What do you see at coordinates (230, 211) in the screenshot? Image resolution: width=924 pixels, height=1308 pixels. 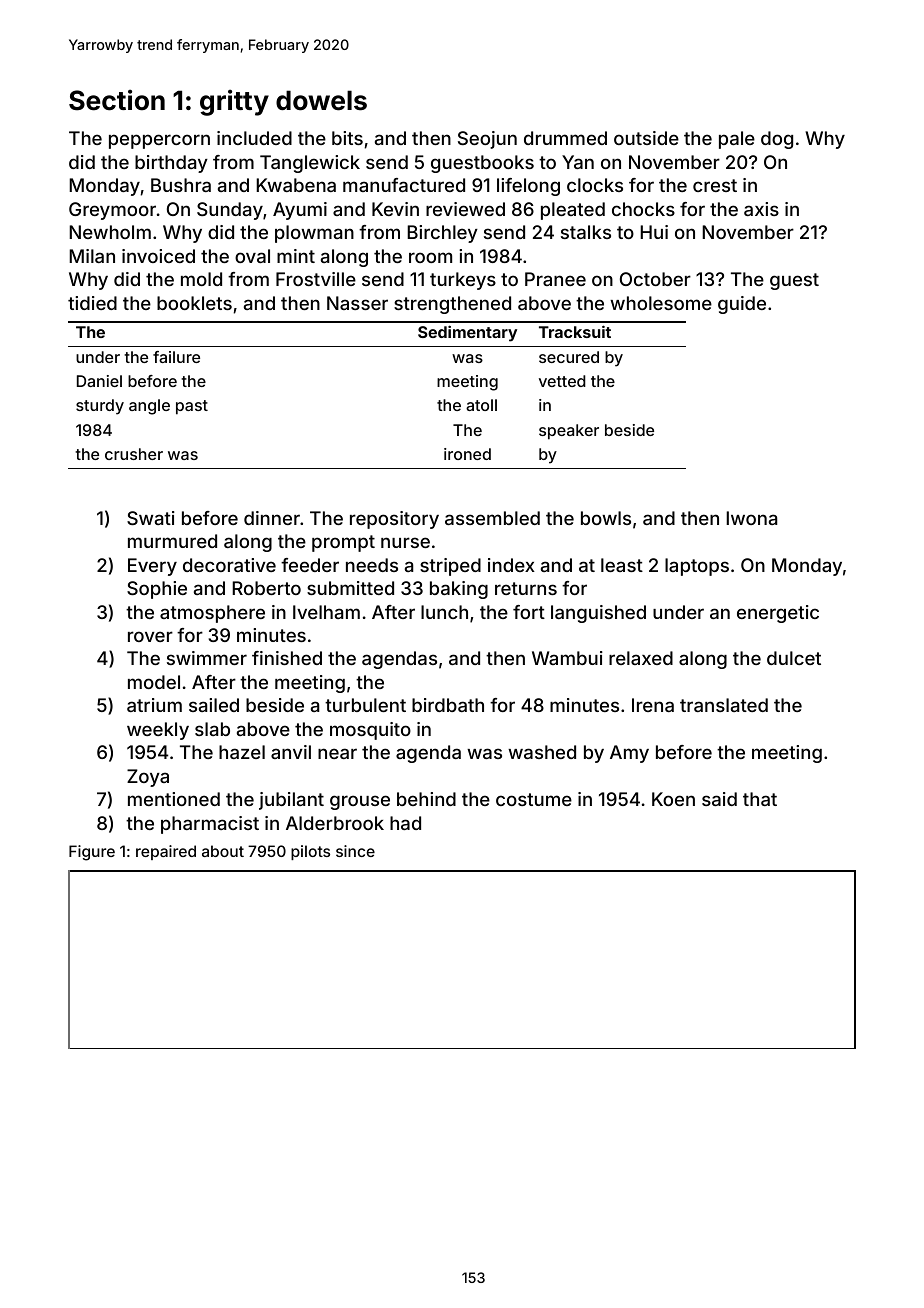 I see `Sunday` at bounding box center [230, 211].
